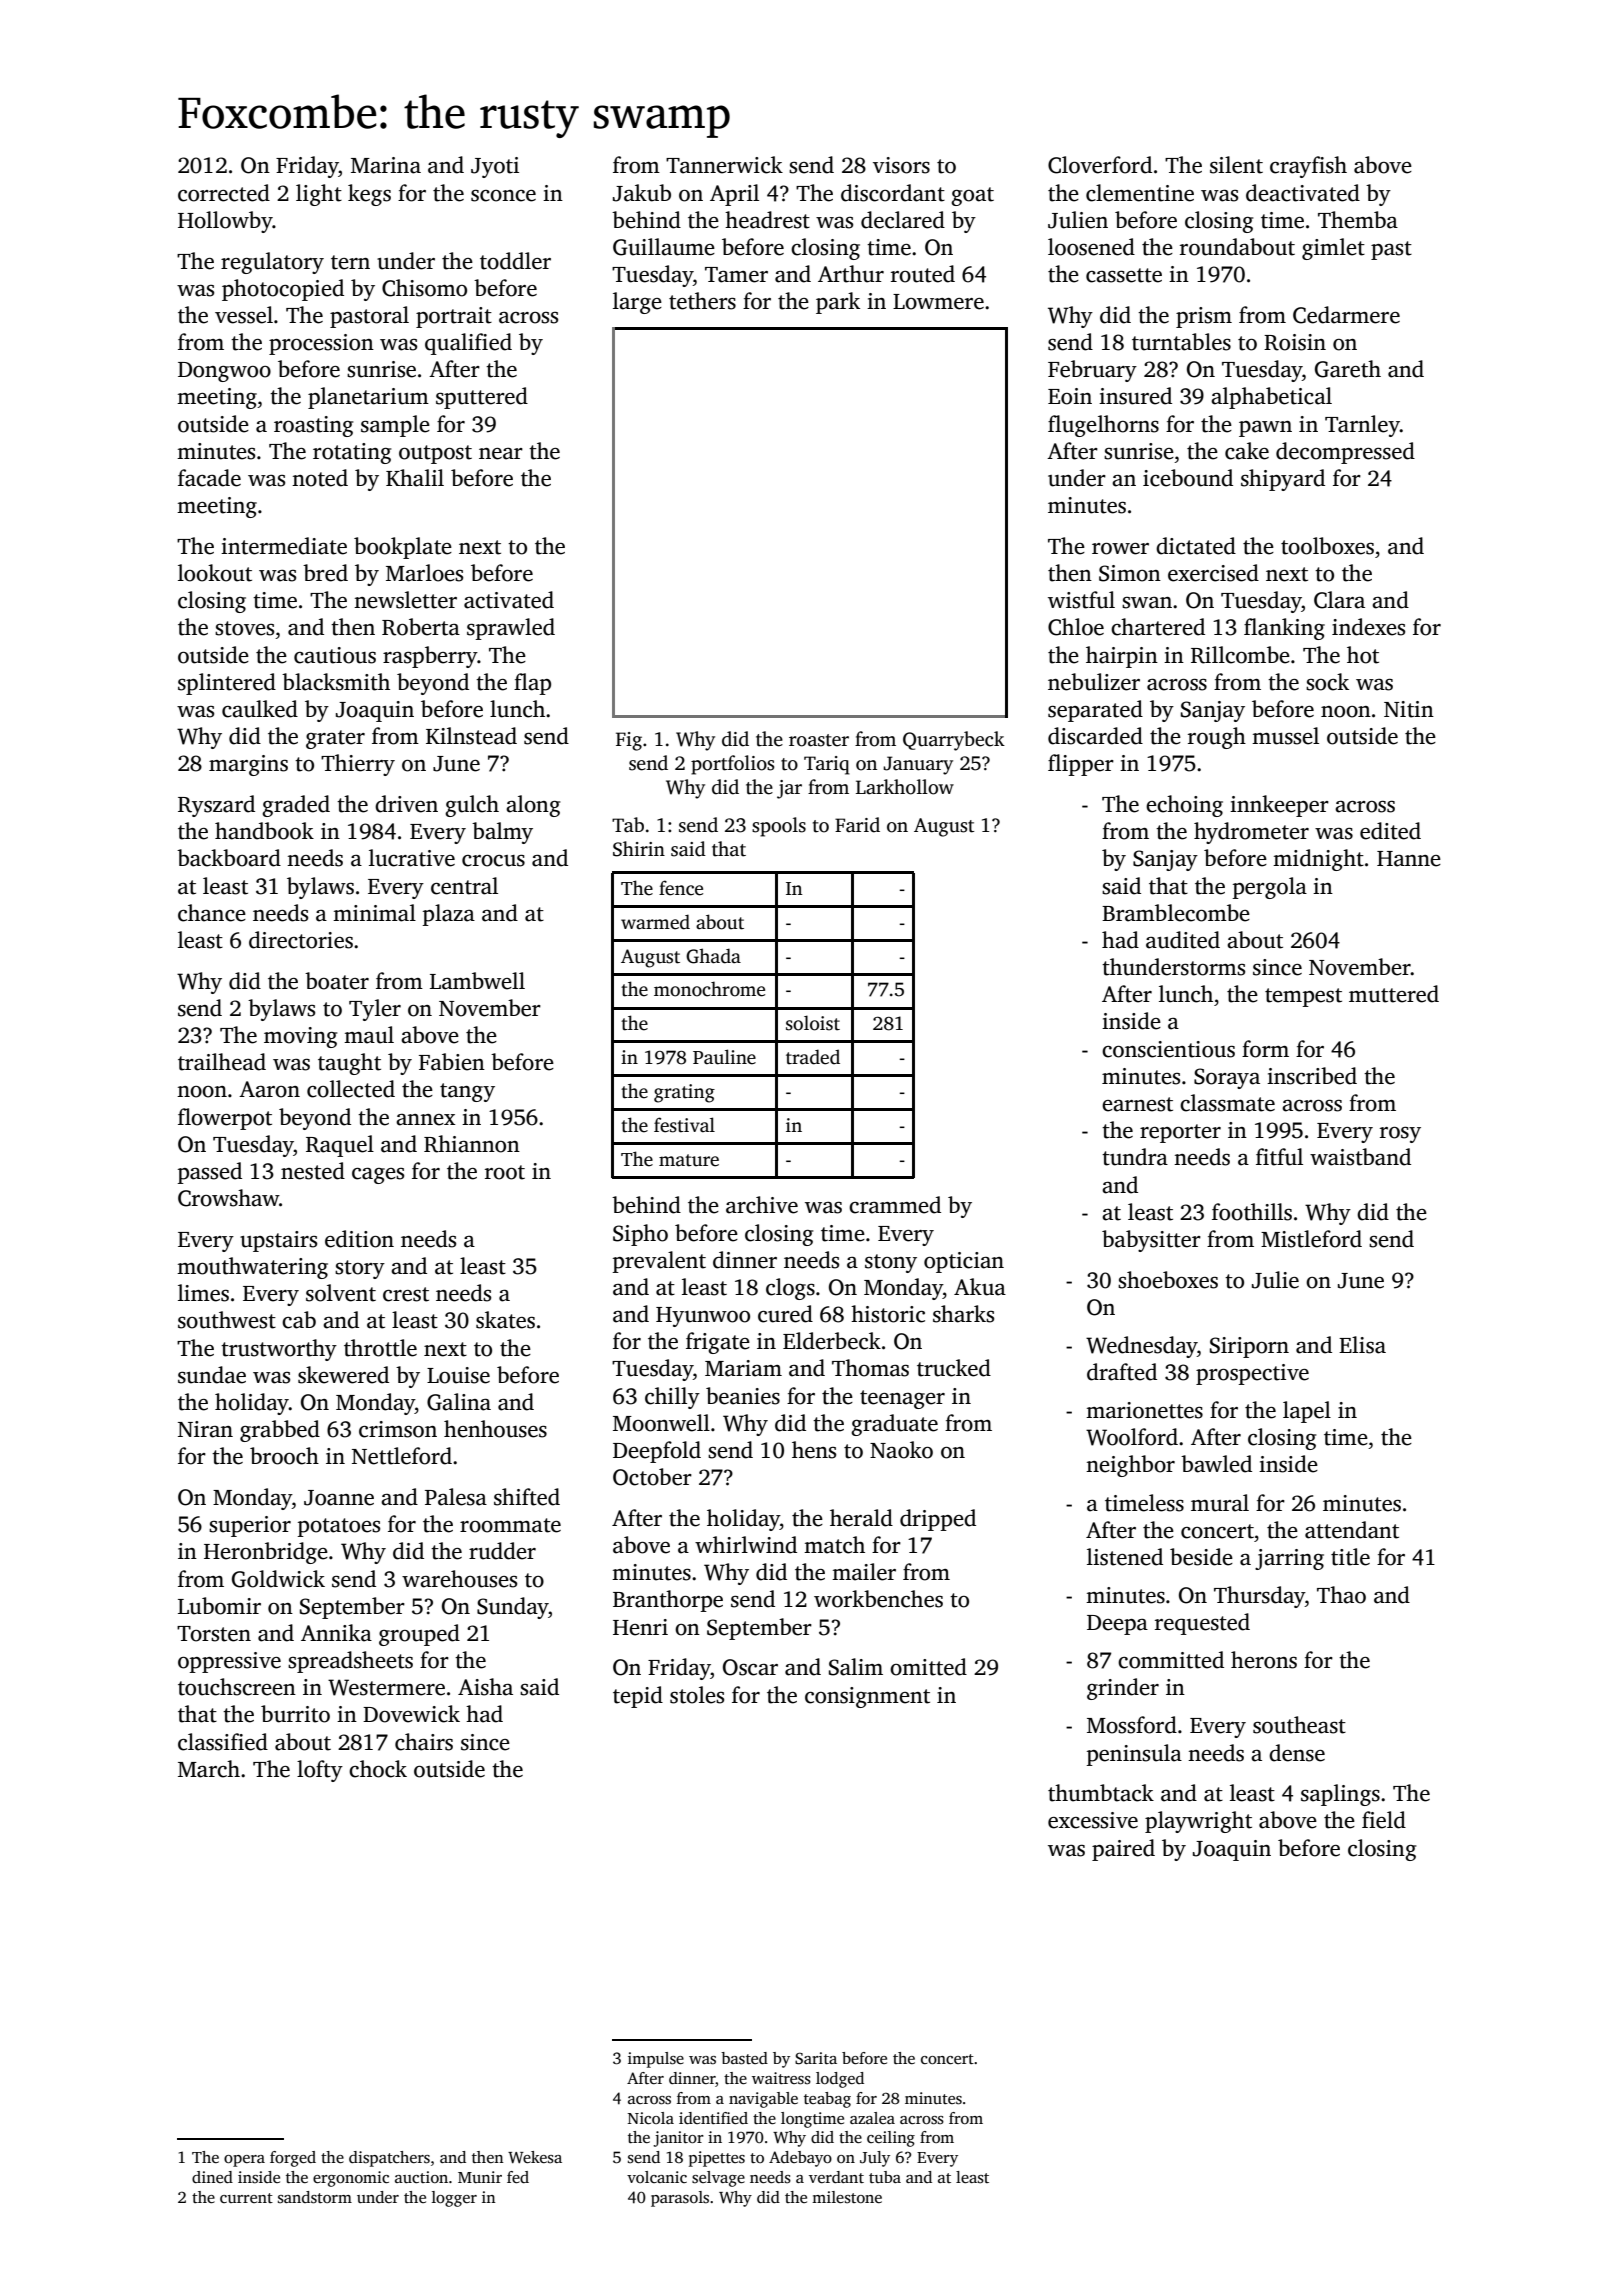 This screenshot has width=1620, height=2292. Describe the element at coordinates (785, 1314) in the screenshot. I see `cured` at that location.
